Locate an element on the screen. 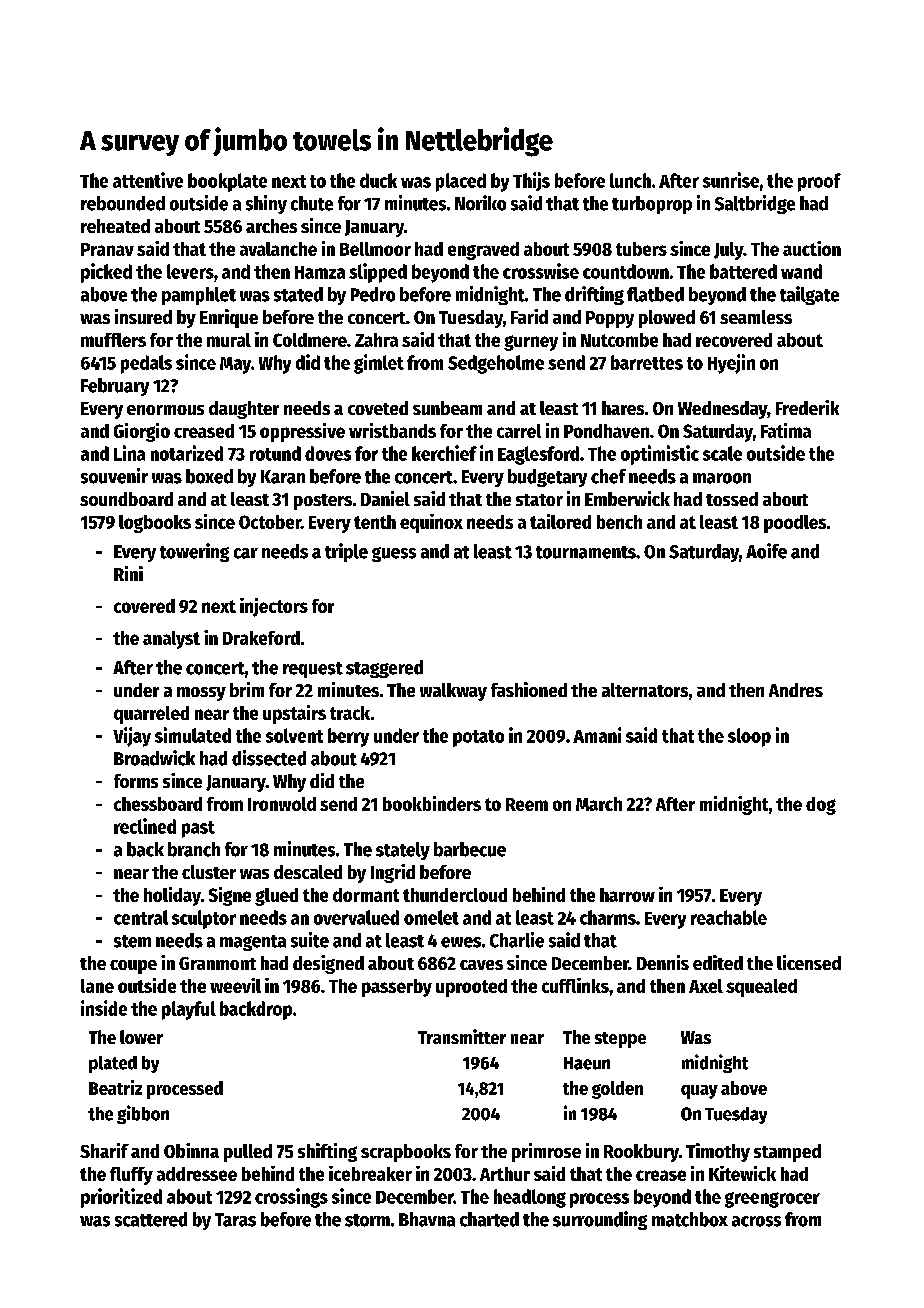 The image size is (924, 1308). Taras is located at coordinates (235, 1220).
